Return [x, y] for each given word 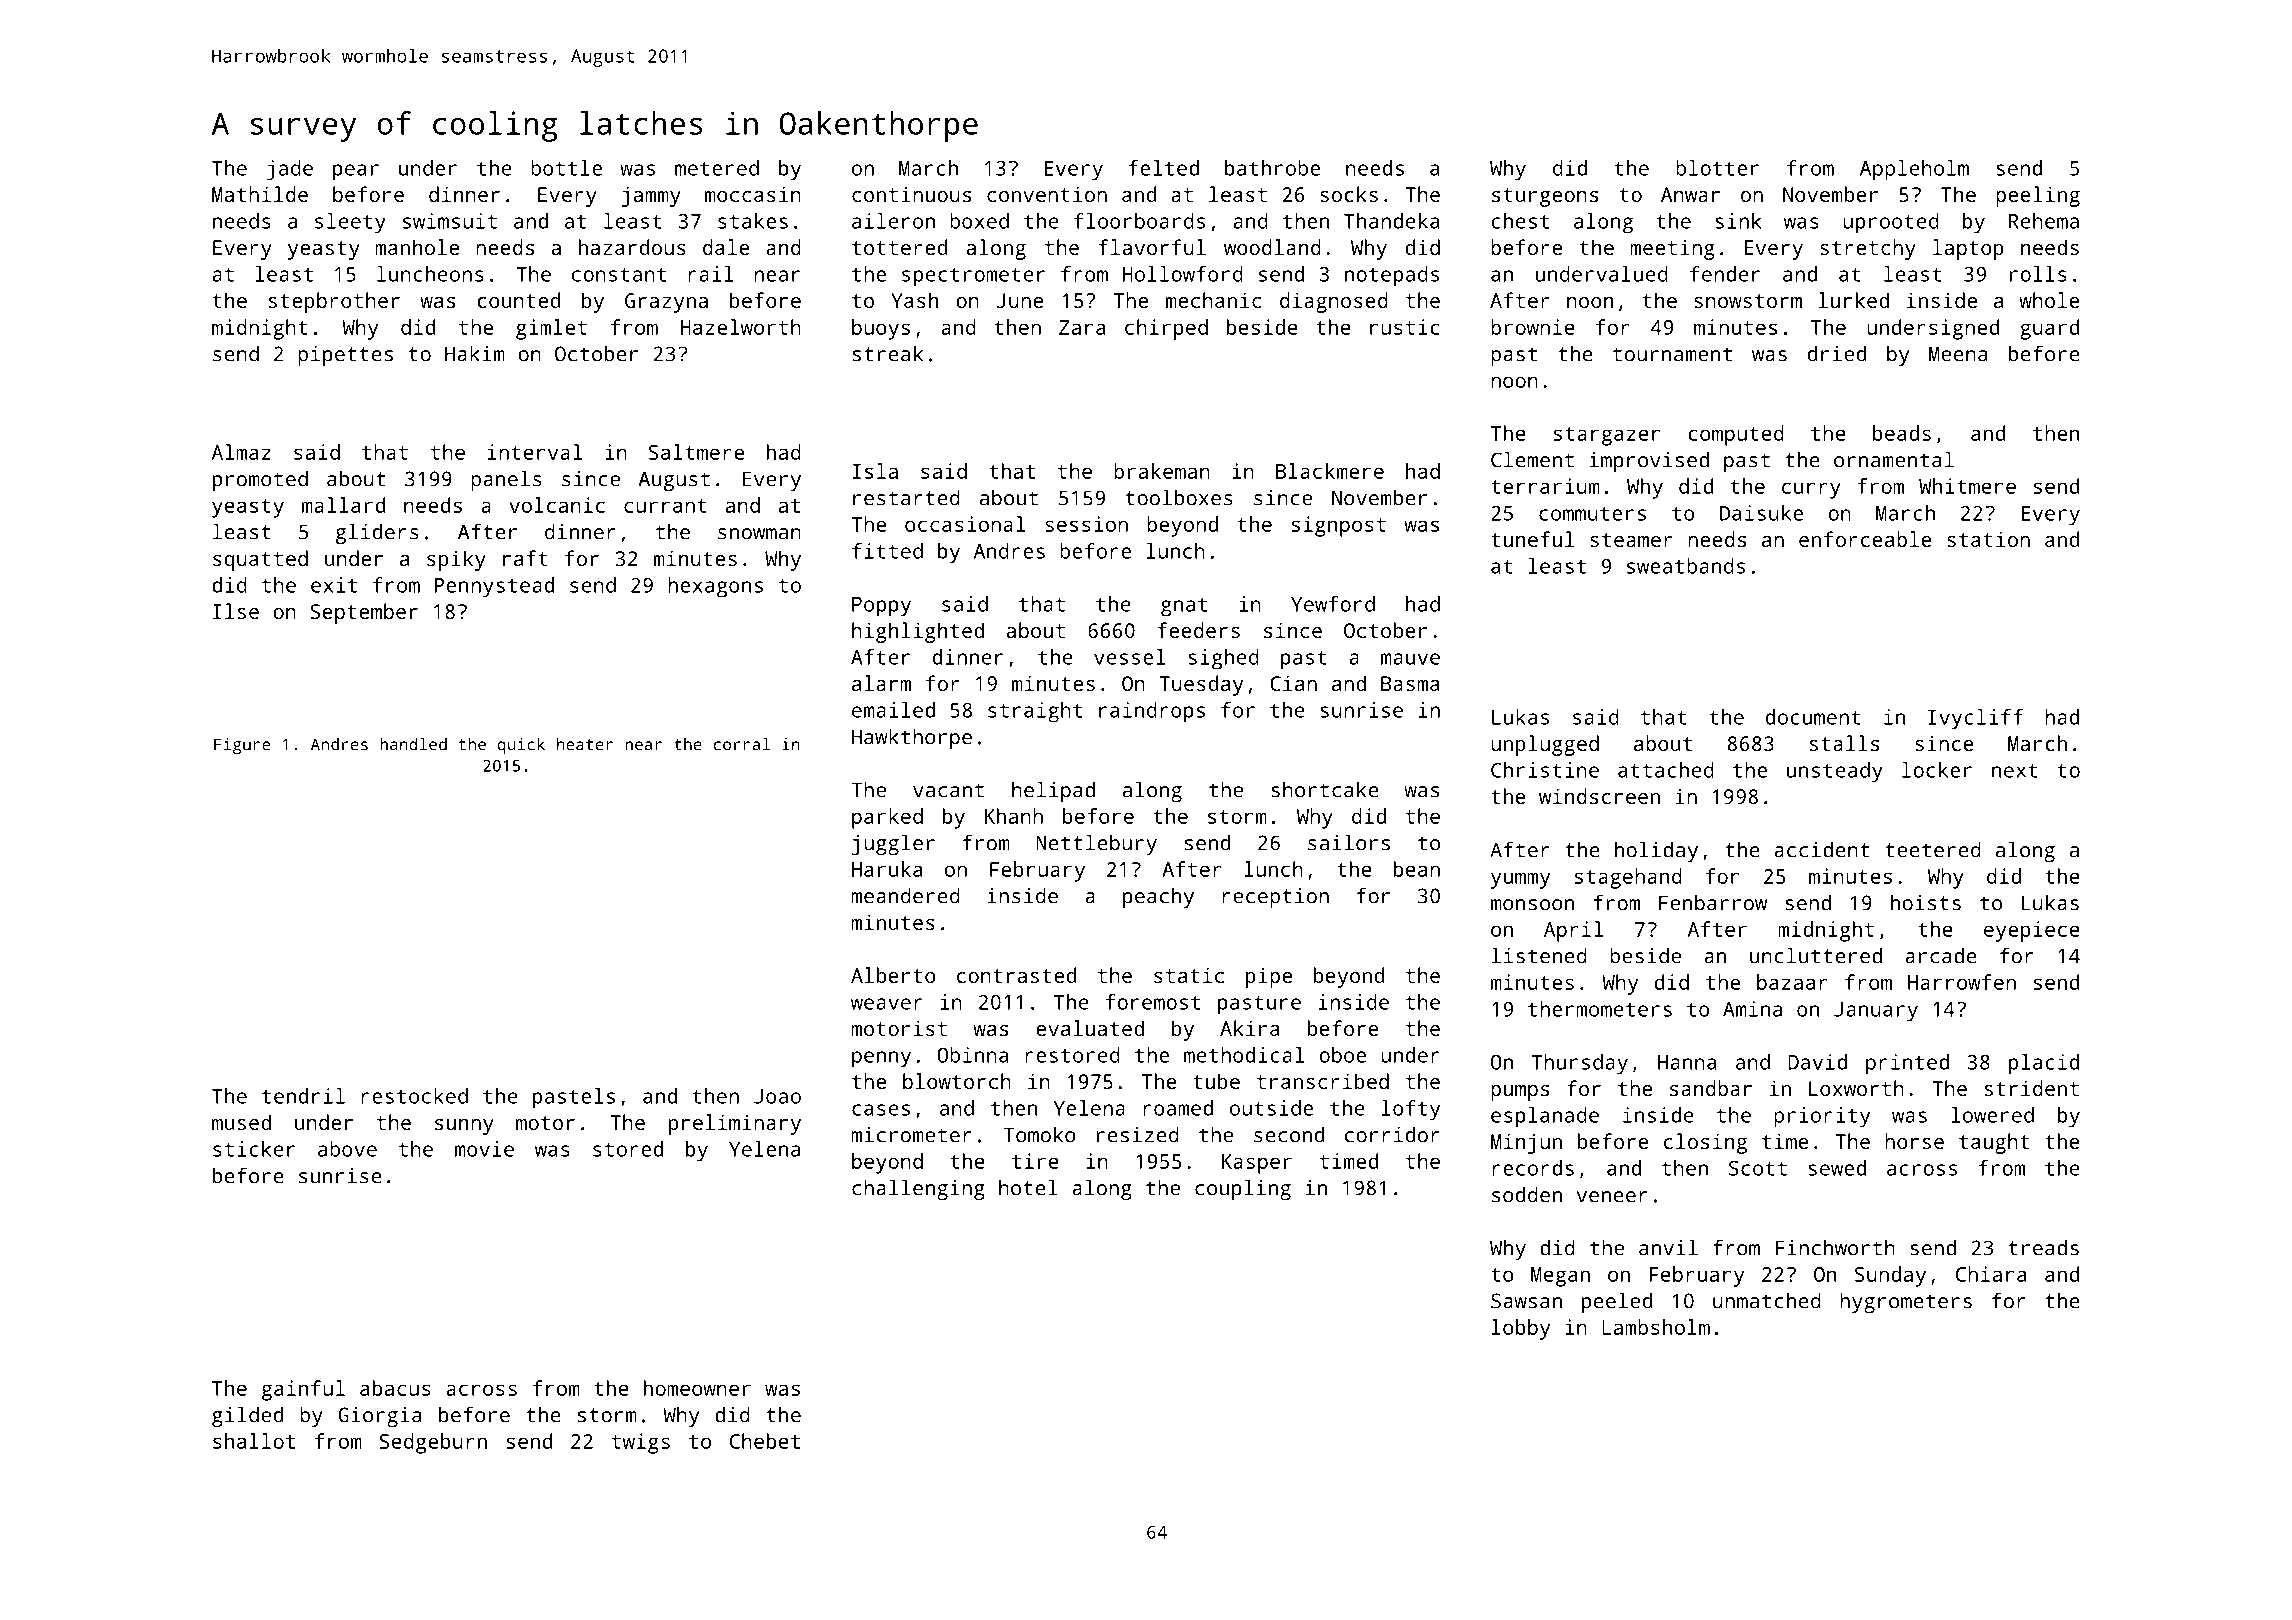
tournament [1672, 354]
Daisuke [1761, 513]
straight [1035, 712]
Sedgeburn [433, 1443]
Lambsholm [1656, 1327]
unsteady [1835, 772]
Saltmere [696, 452]
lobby [1521, 1329]
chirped [1166, 329]
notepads [1392, 276]
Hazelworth [741, 327]
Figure [242, 746]
